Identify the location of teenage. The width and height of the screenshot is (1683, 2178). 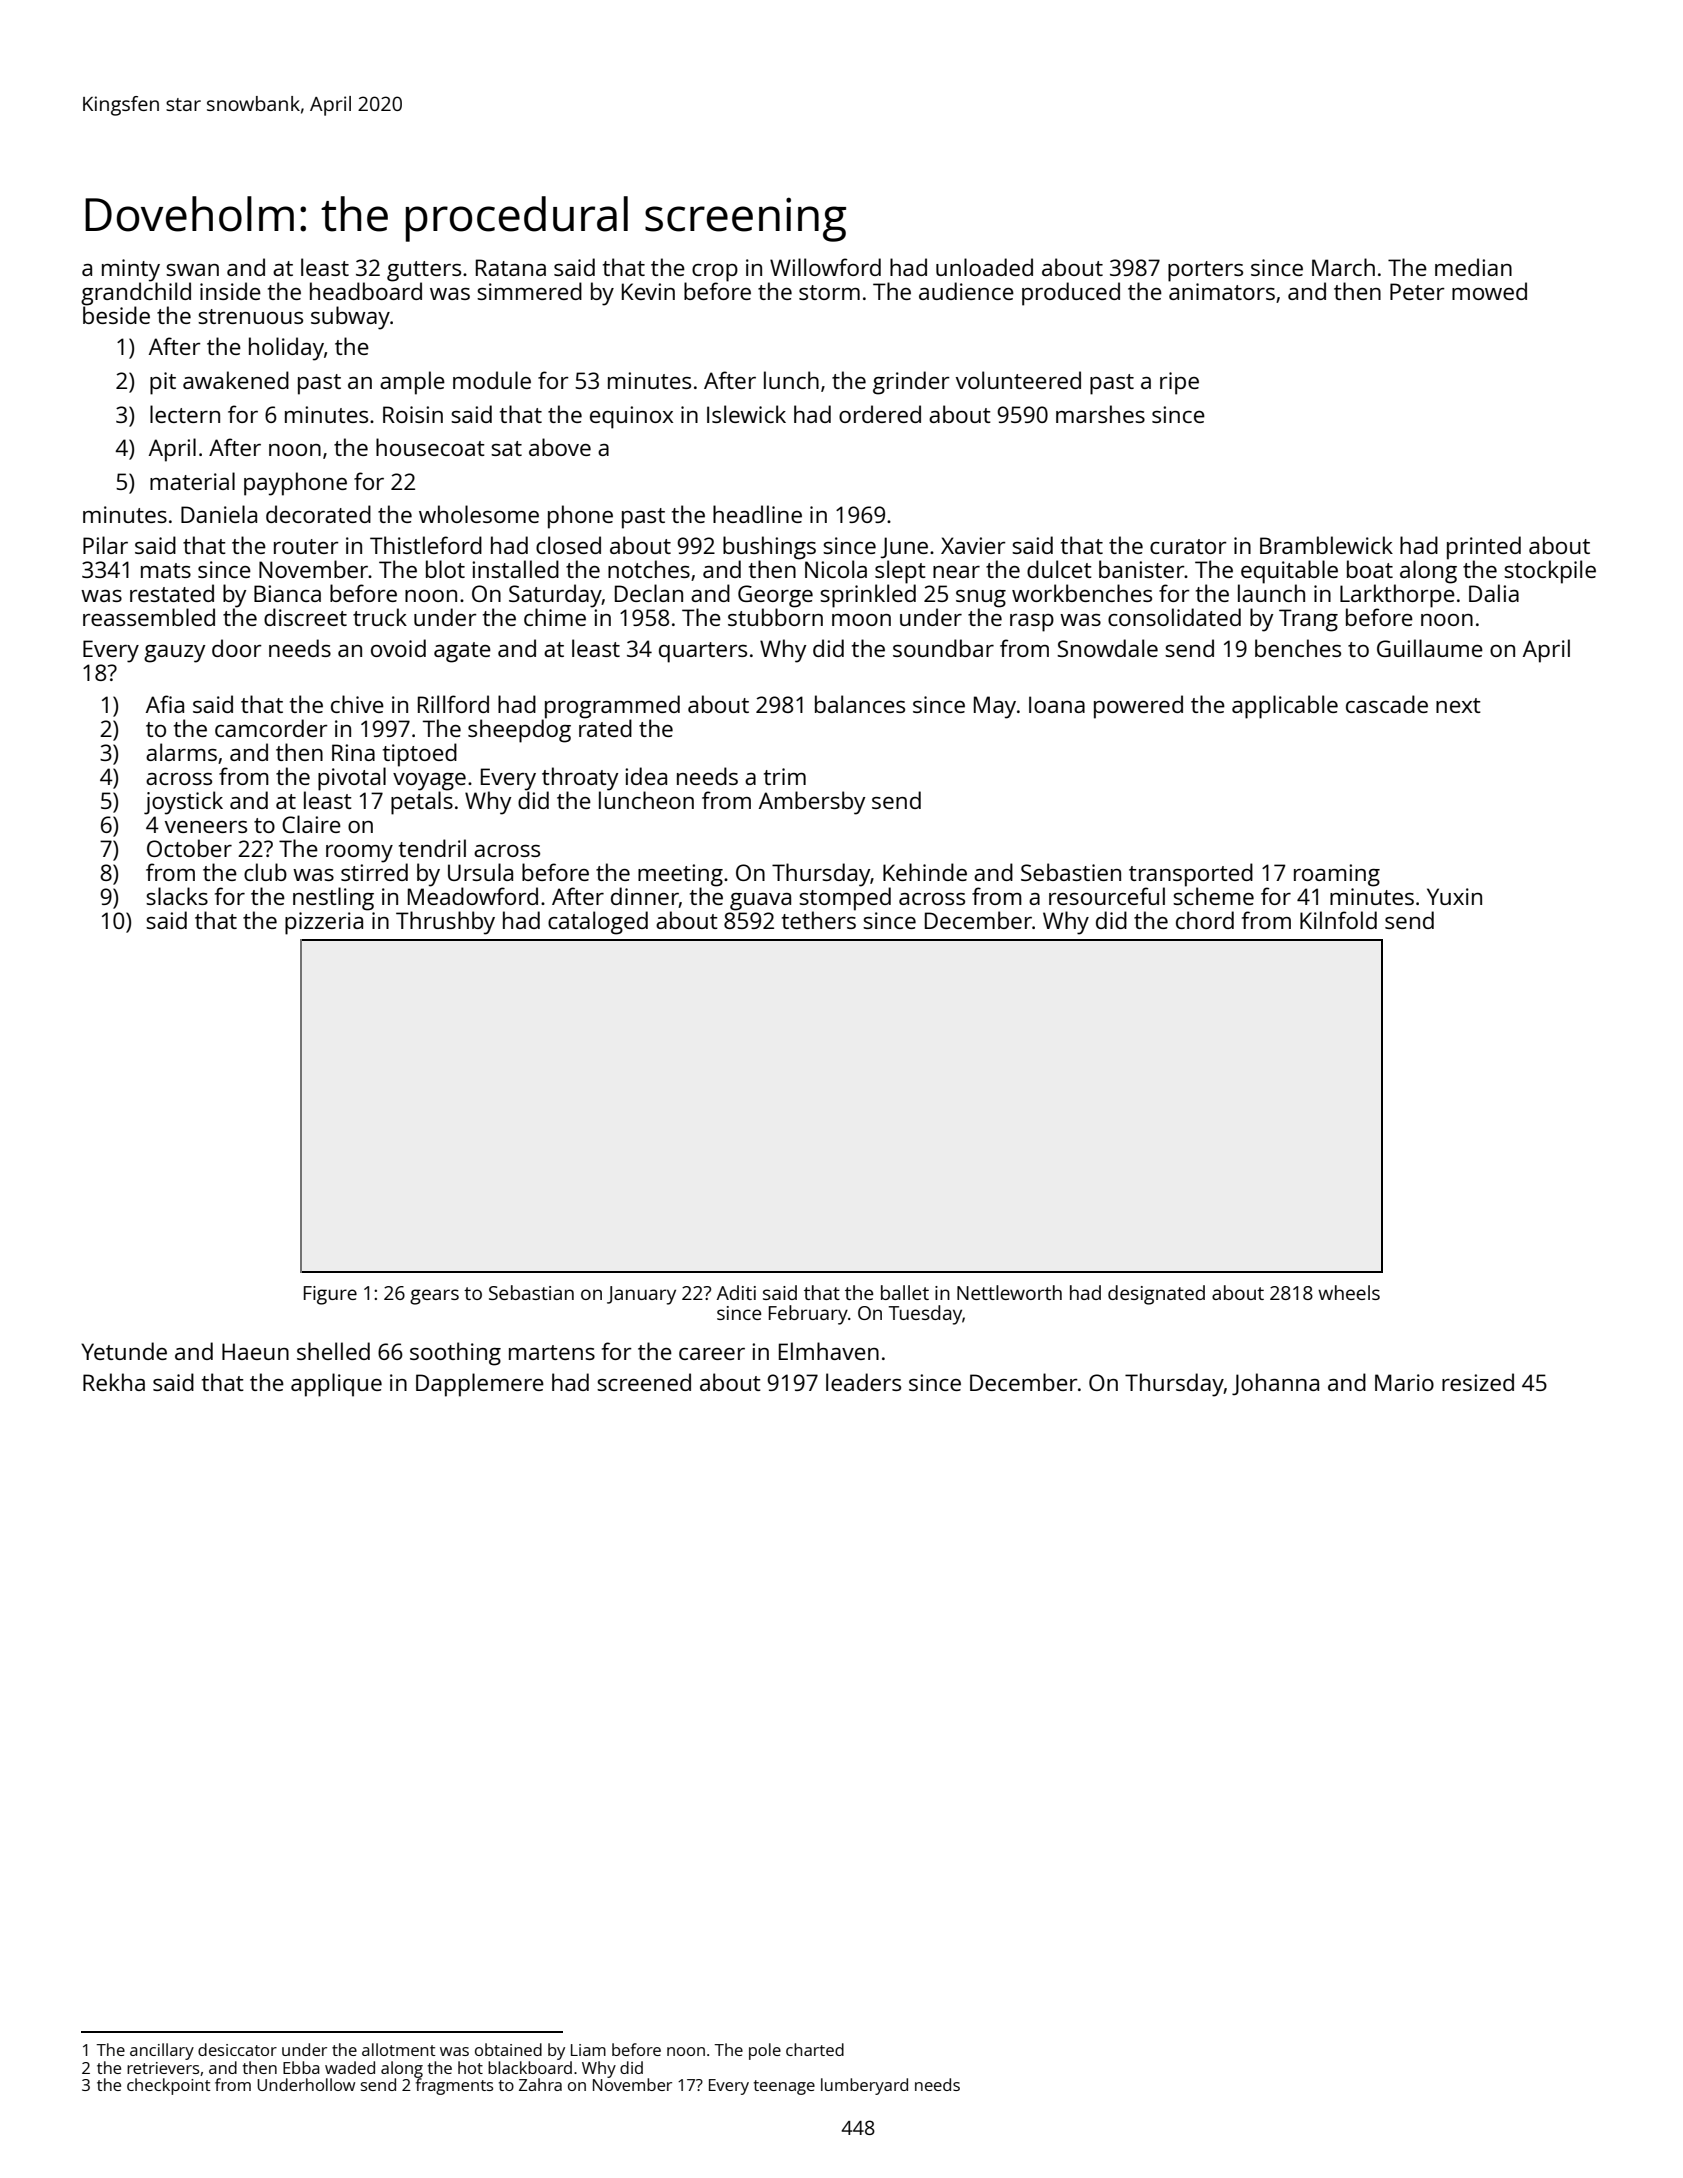
(784, 2087).
